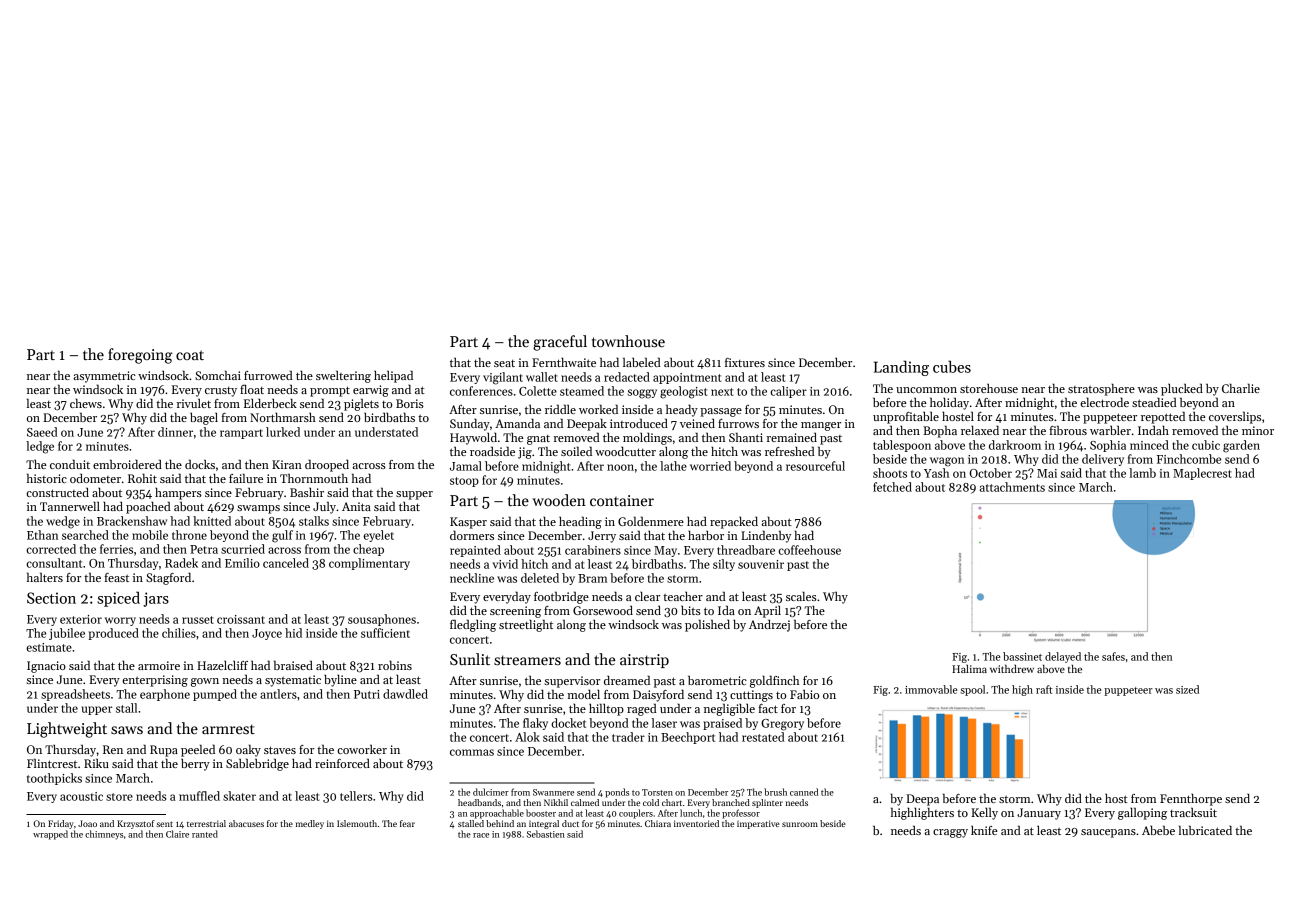  Describe the element at coordinates (647, 596) in the document. I see `clear` at that location.
